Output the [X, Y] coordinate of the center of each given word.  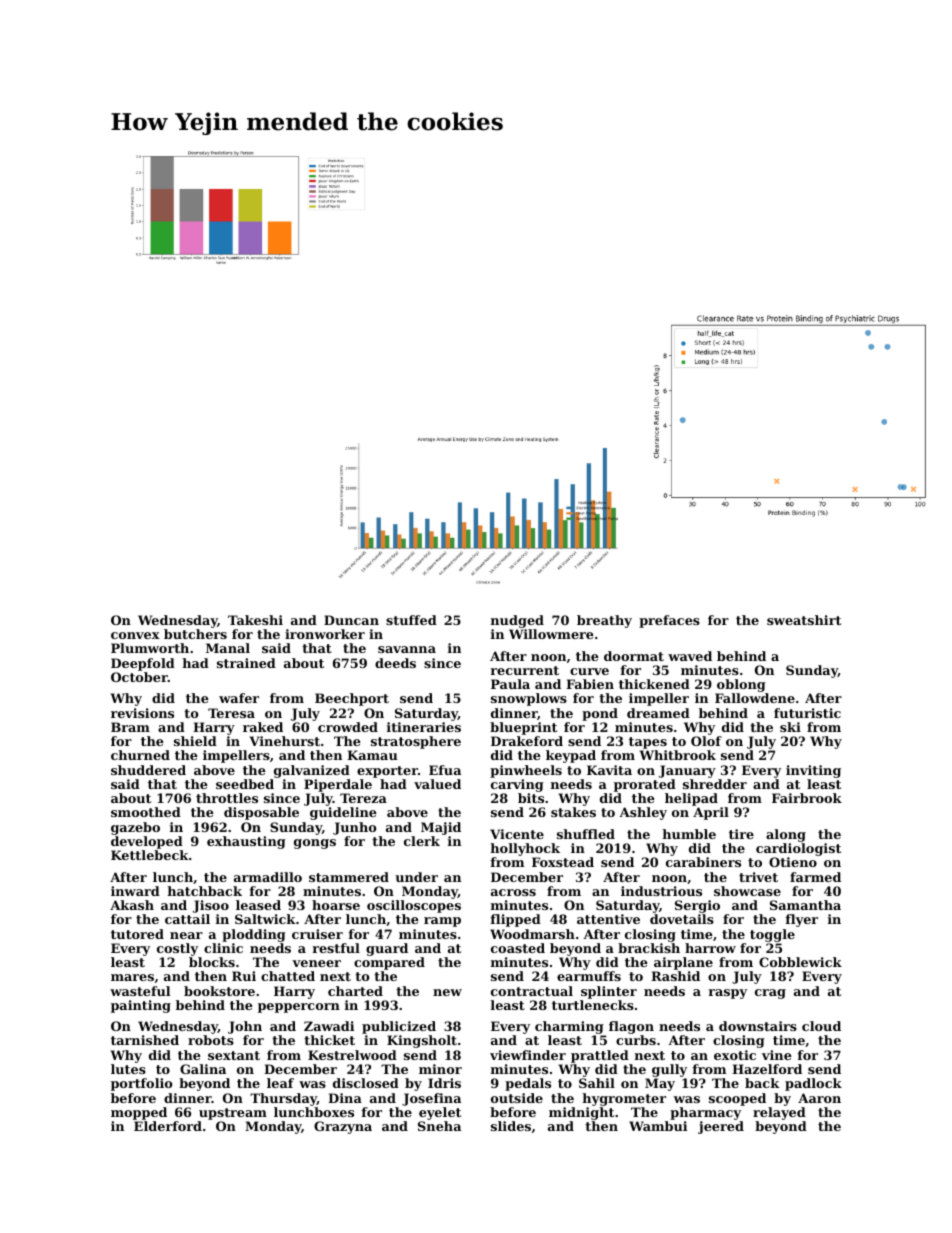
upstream [233, 1114]
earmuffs [589, 976]
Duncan [351, 620]
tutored [137, 934]
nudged [517, 621]
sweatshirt [804, 620]
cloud [821, 1026]
